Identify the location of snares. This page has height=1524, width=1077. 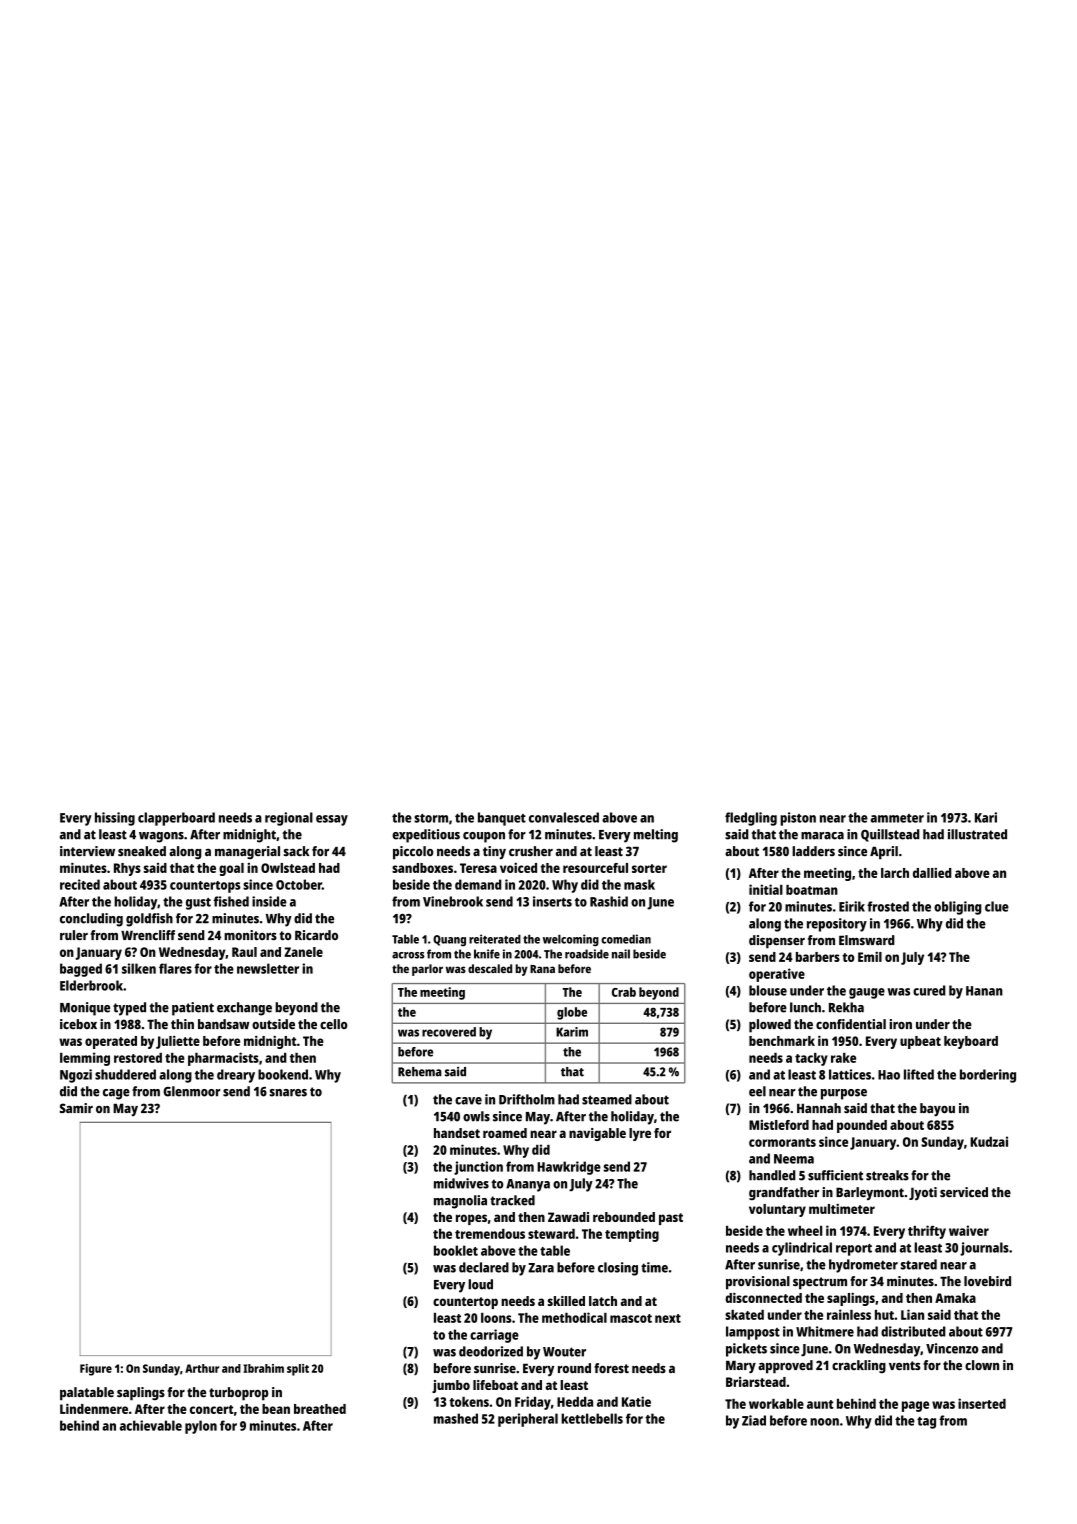
(288, 1093).
